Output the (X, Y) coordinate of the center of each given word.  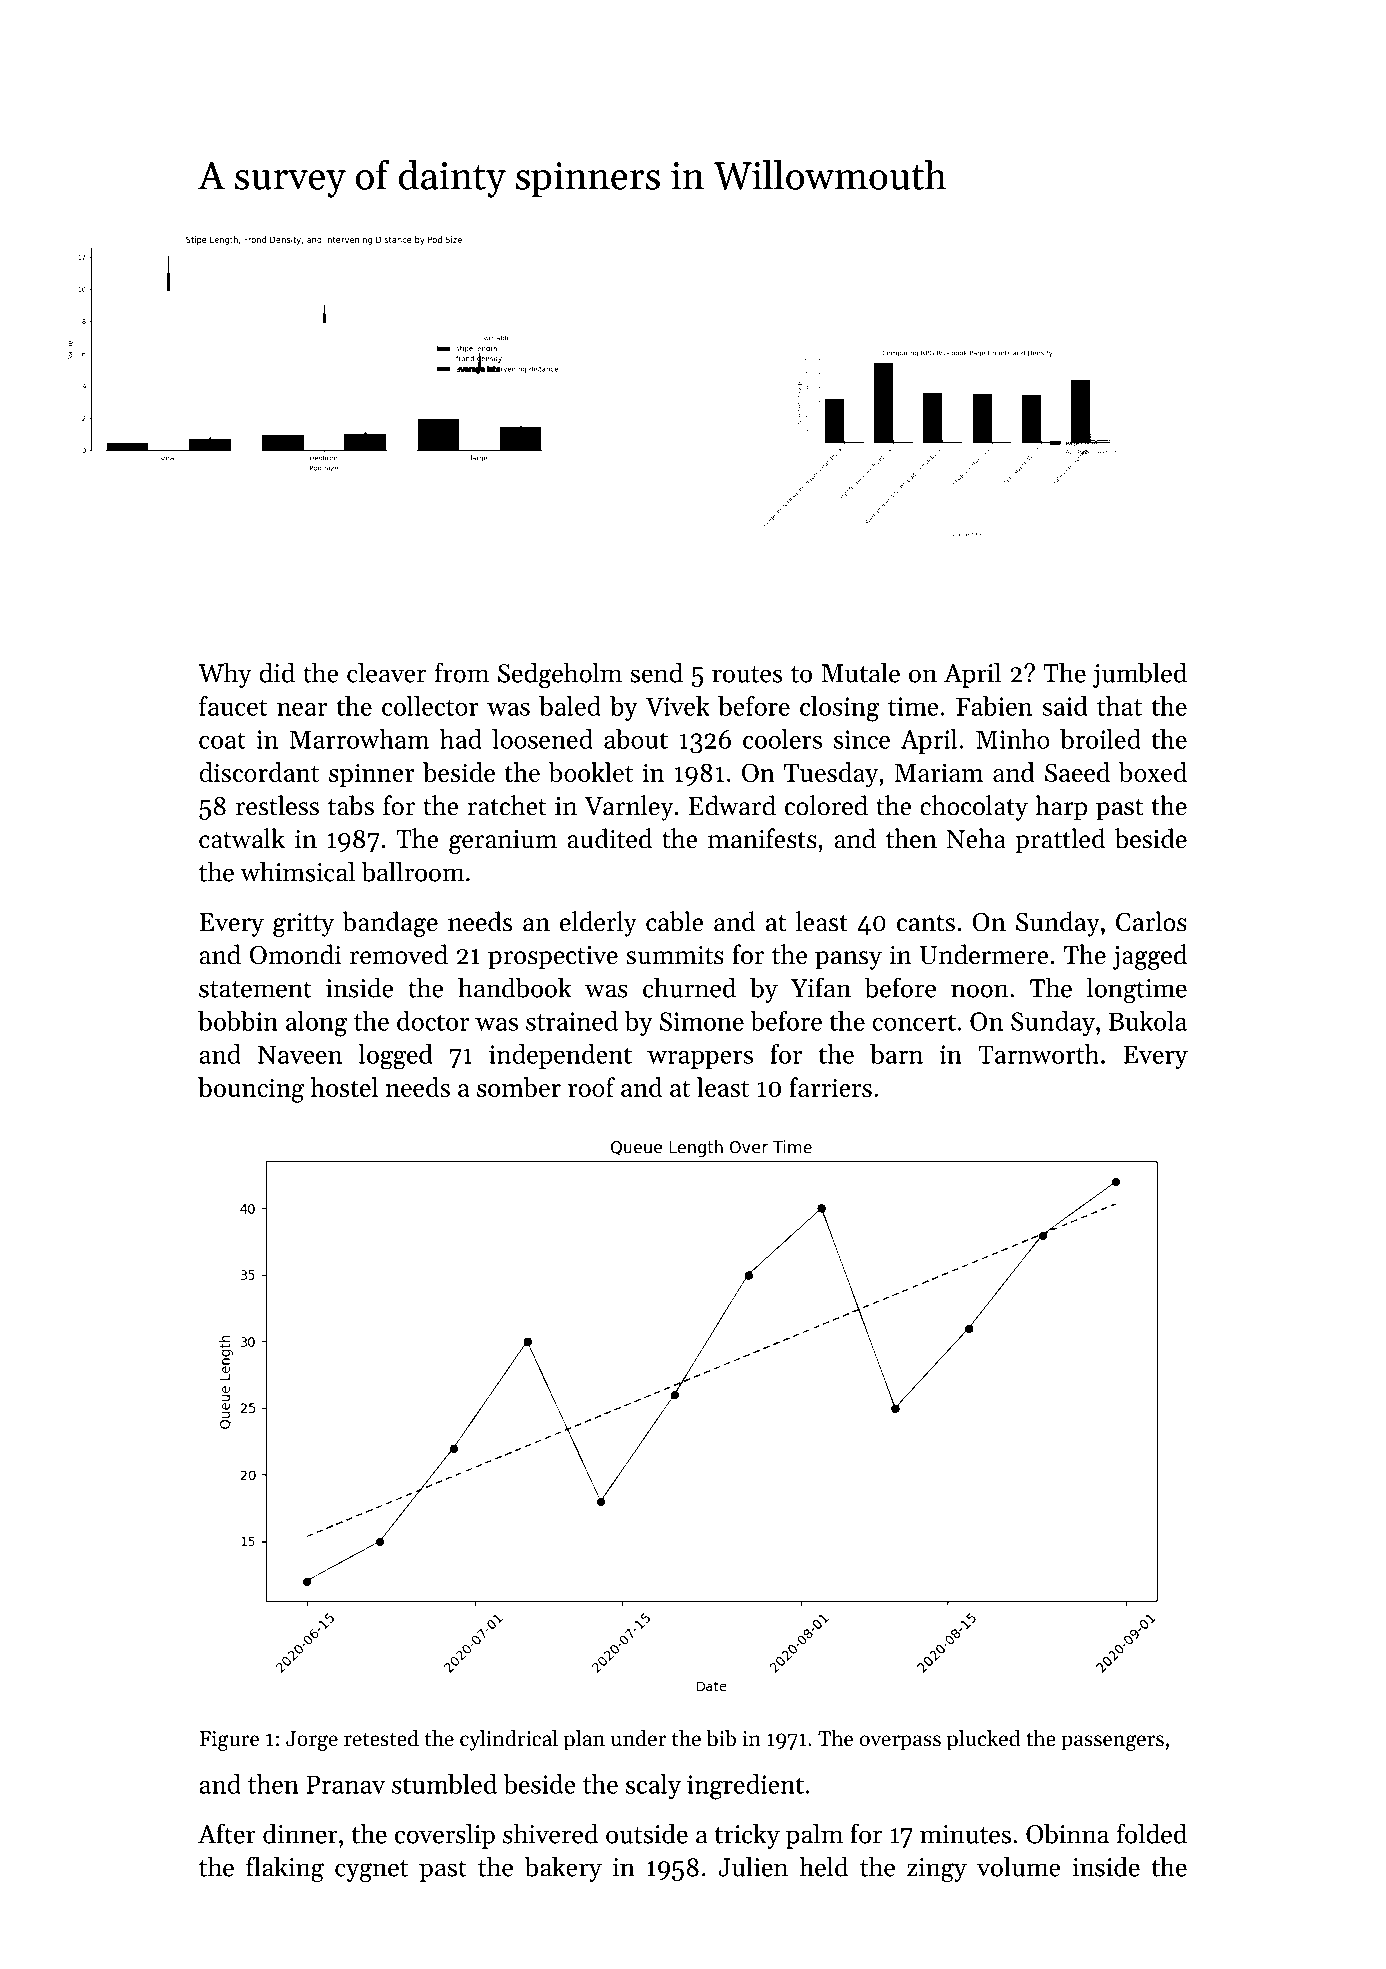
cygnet (371, 1871)
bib (721, 1738)
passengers (1112, 1743)
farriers (830, 1087)
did (277, 672)
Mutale (861, 672)
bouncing (251, 1090)
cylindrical (509, 1740)
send (656, 672)
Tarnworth (1038, 1054)
